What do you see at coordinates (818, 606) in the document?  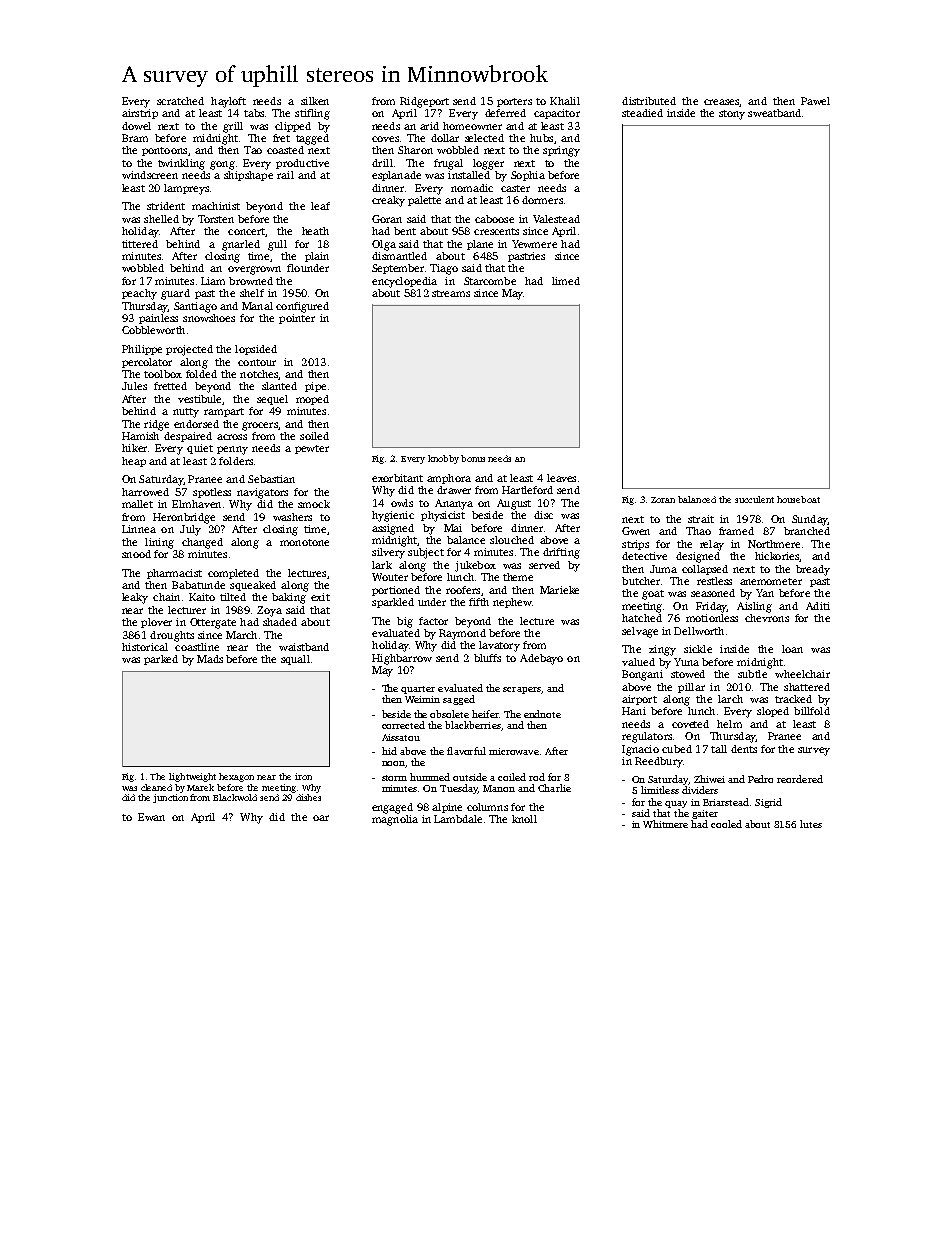 I see `Aditi` at bounding box center [818, 606].
